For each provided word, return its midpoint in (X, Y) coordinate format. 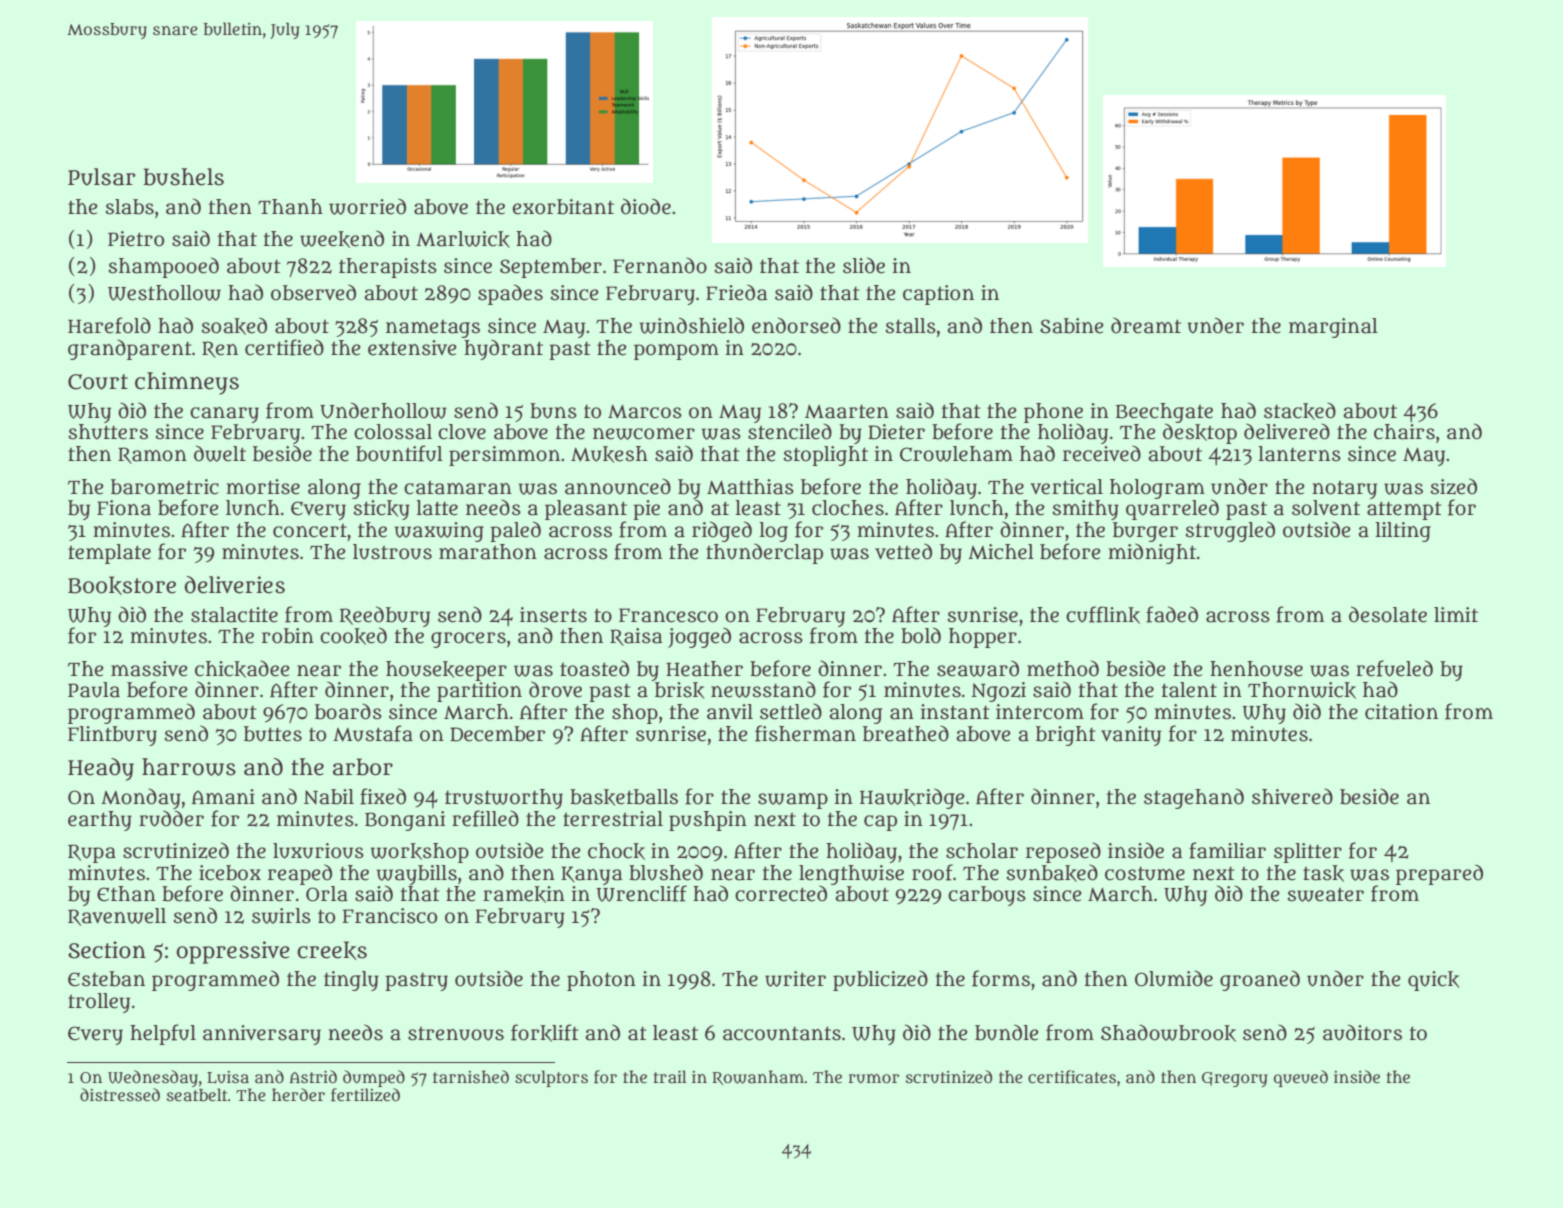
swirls (281, 916)
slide (864, 265)
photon (601, 981)
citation (1401, 712)
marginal (1333, 328)
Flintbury (112, 736)
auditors (1362, 1032)
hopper (983, 638)
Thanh (290, 207)
